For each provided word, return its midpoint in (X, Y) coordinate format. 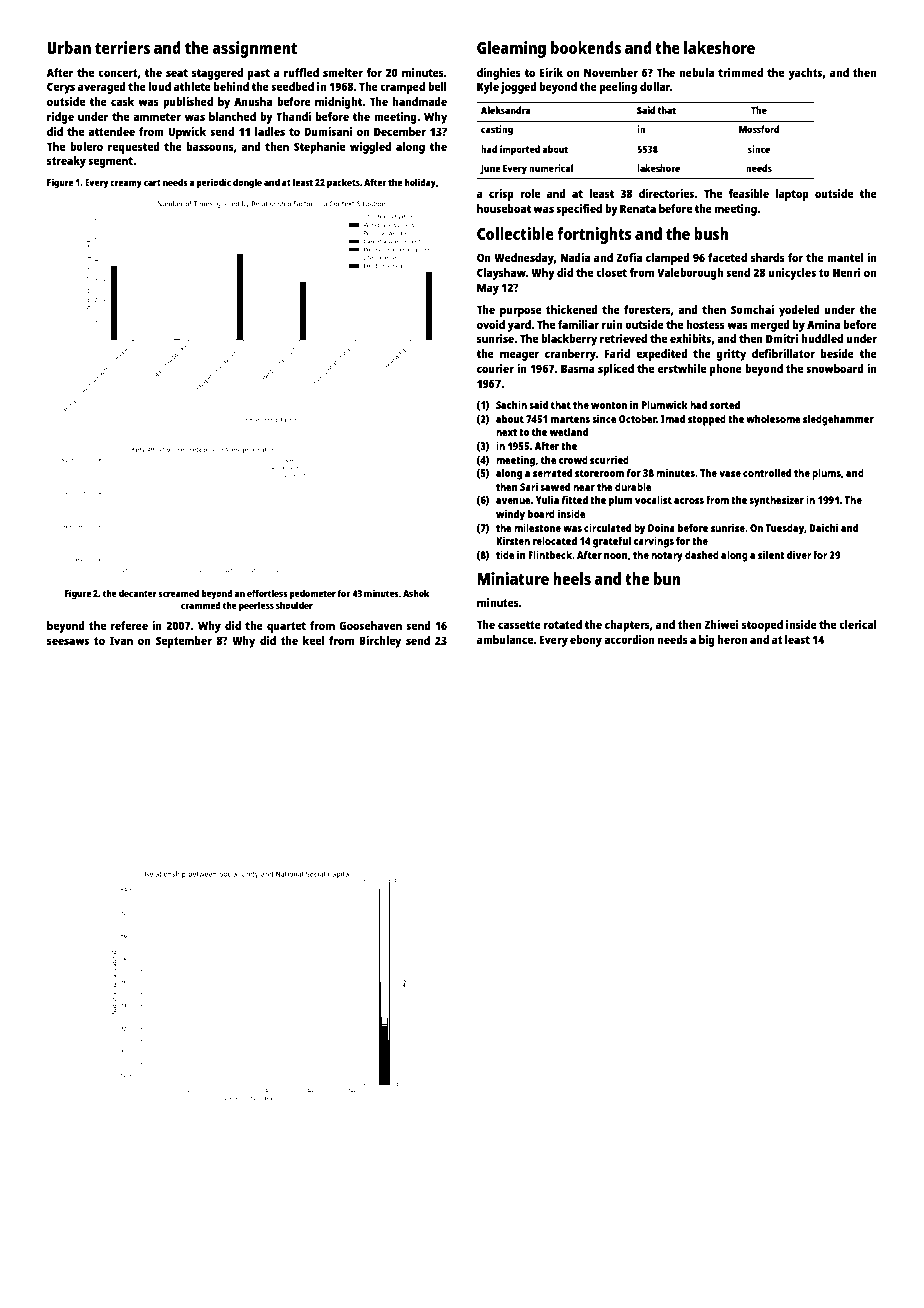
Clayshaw (501, 274)
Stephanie (319, 148)
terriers (122, 47)
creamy (126, 184)
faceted (727, 257)
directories (667, 193)
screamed (178, 593)
